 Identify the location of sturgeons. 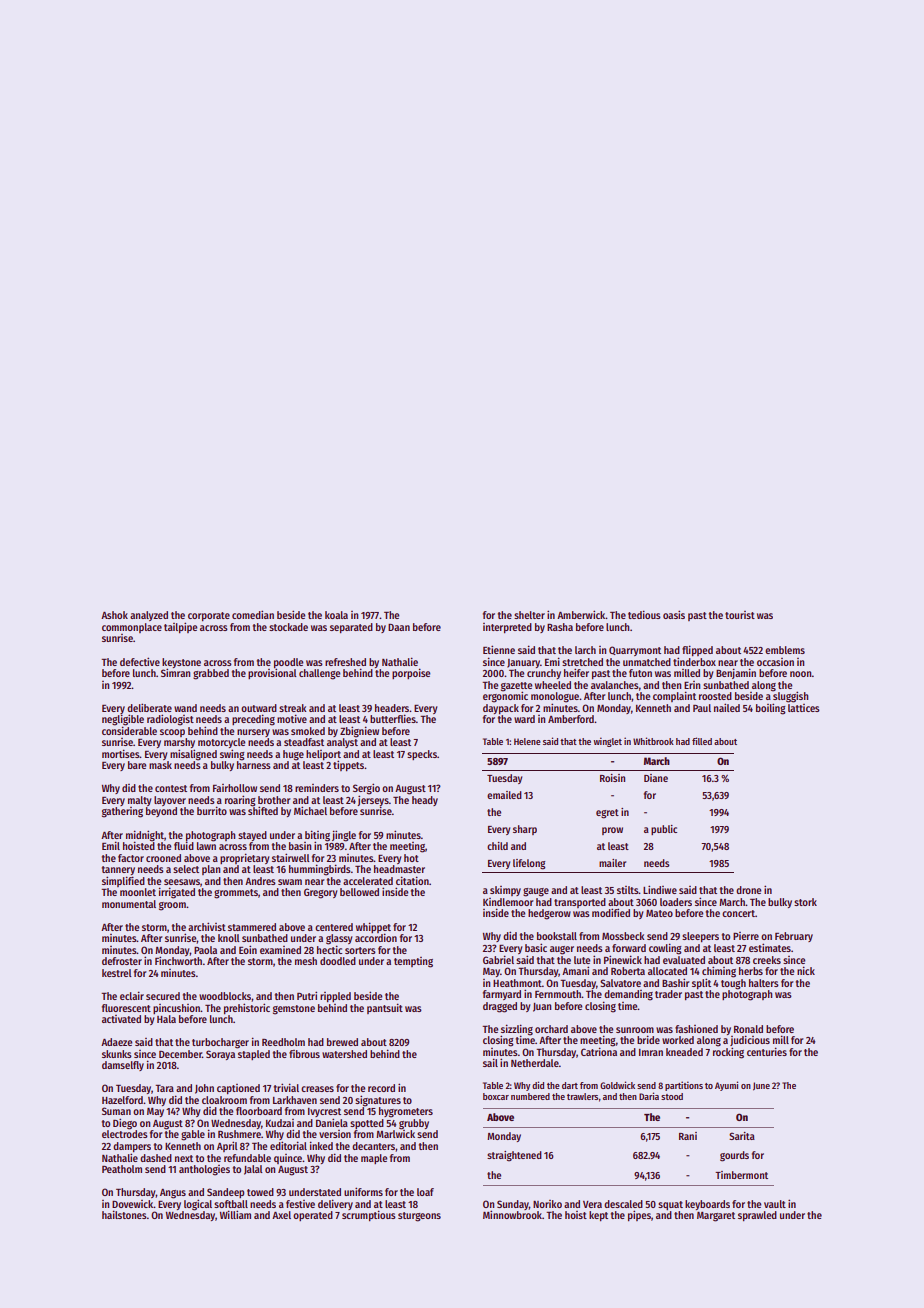
(419, 1217).
